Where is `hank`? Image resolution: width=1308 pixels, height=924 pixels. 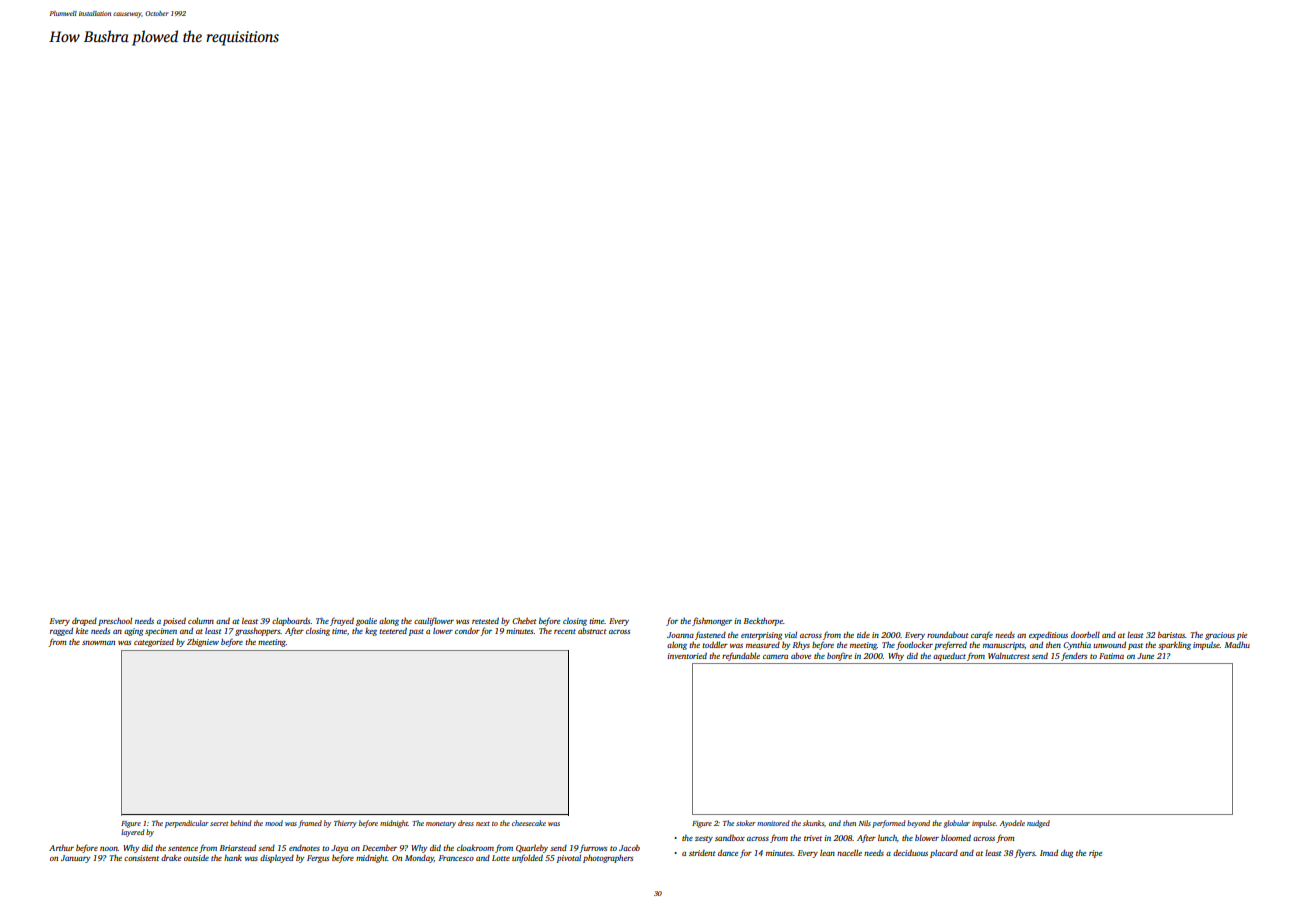
hank is located at coordinates (233, 858).
